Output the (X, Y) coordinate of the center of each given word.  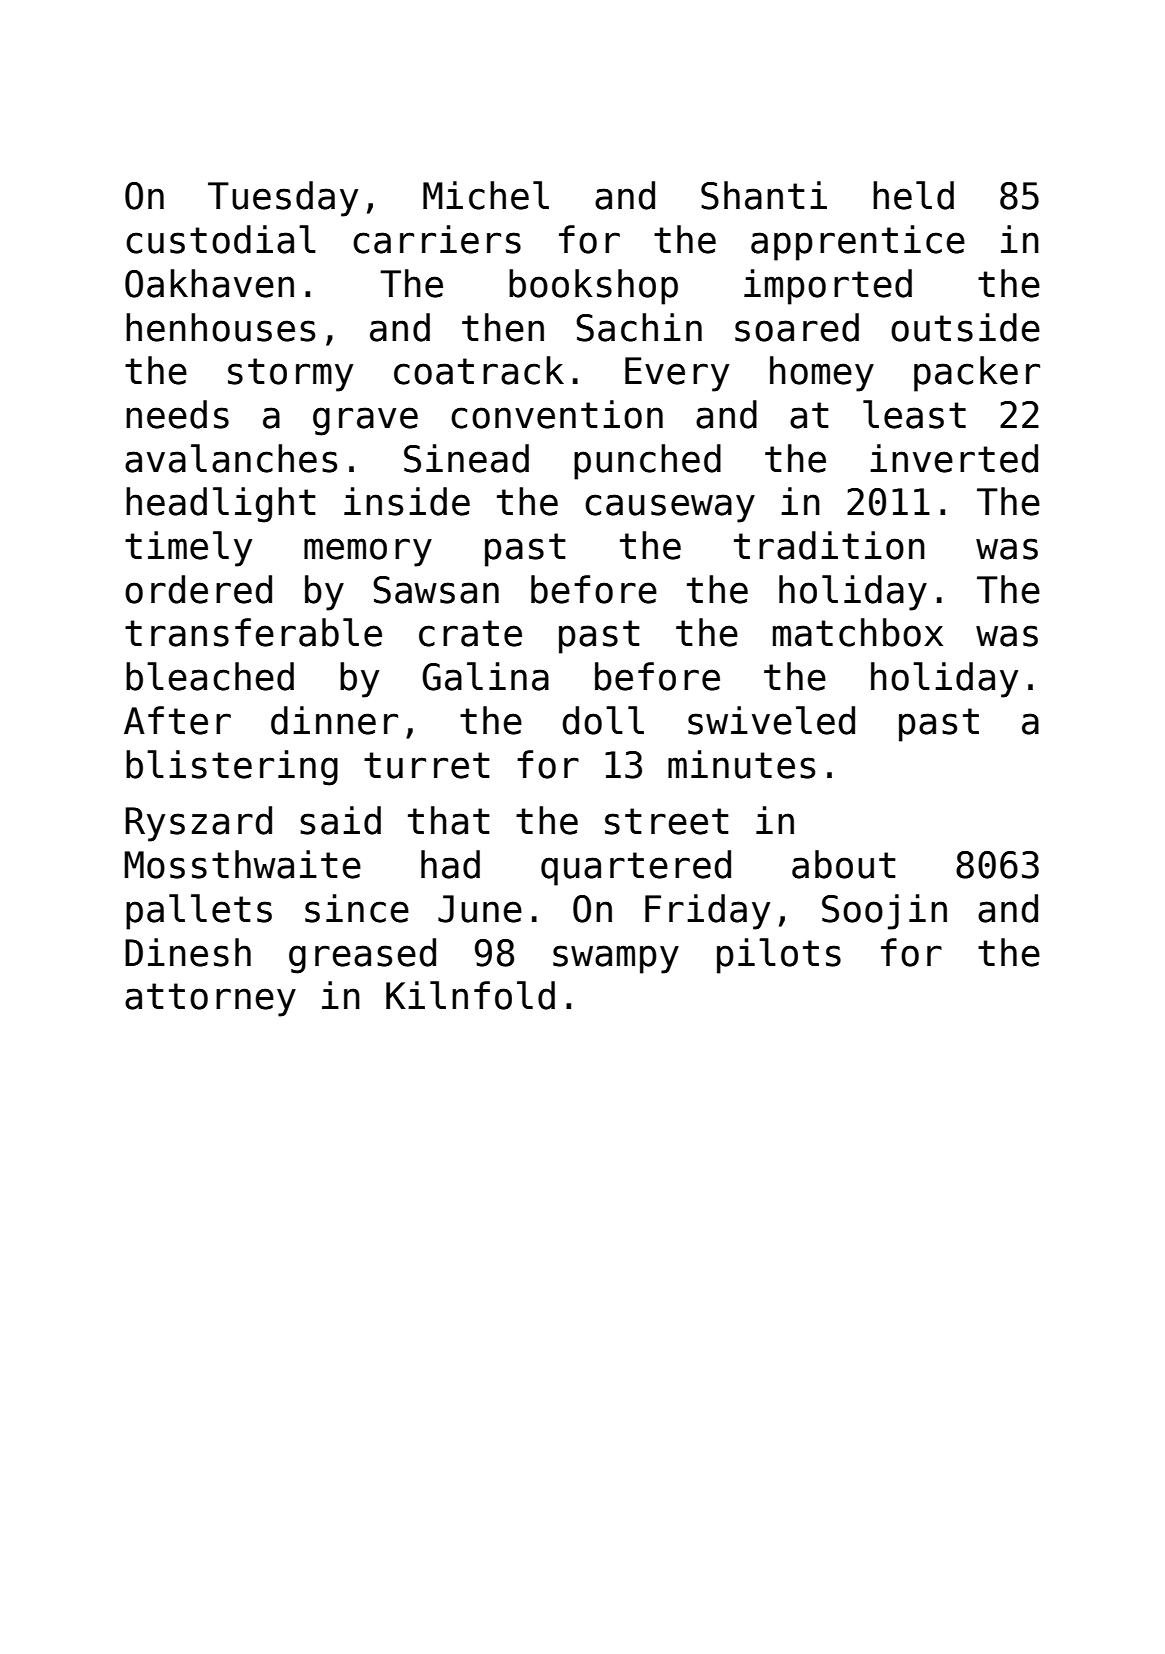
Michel (486, 195)
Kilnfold (470, 995)
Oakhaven (209, 283)
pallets (199, 912)
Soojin (884, 912)
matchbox (858, 632)
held (913, 195)
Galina (485, 676)
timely (188, 549)
